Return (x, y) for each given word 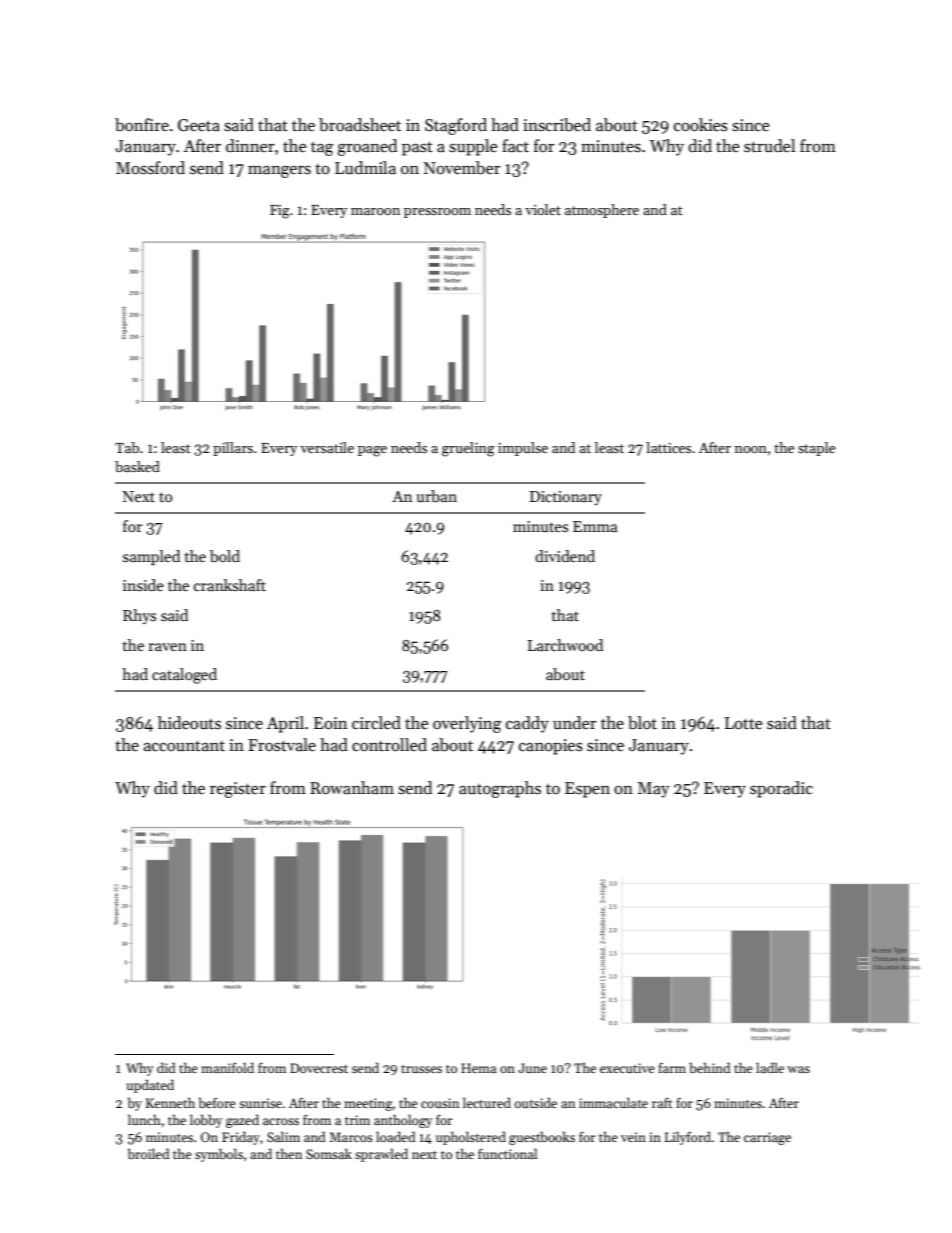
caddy (527, 724)
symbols (219, 1155)
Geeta (199, 125)
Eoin (330, 723)
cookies (701, 125)
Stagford (456, 126)
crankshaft (230, 585)
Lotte (743, 723)
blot (642, 723)
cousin (440, 1103)
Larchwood (565, 645)
